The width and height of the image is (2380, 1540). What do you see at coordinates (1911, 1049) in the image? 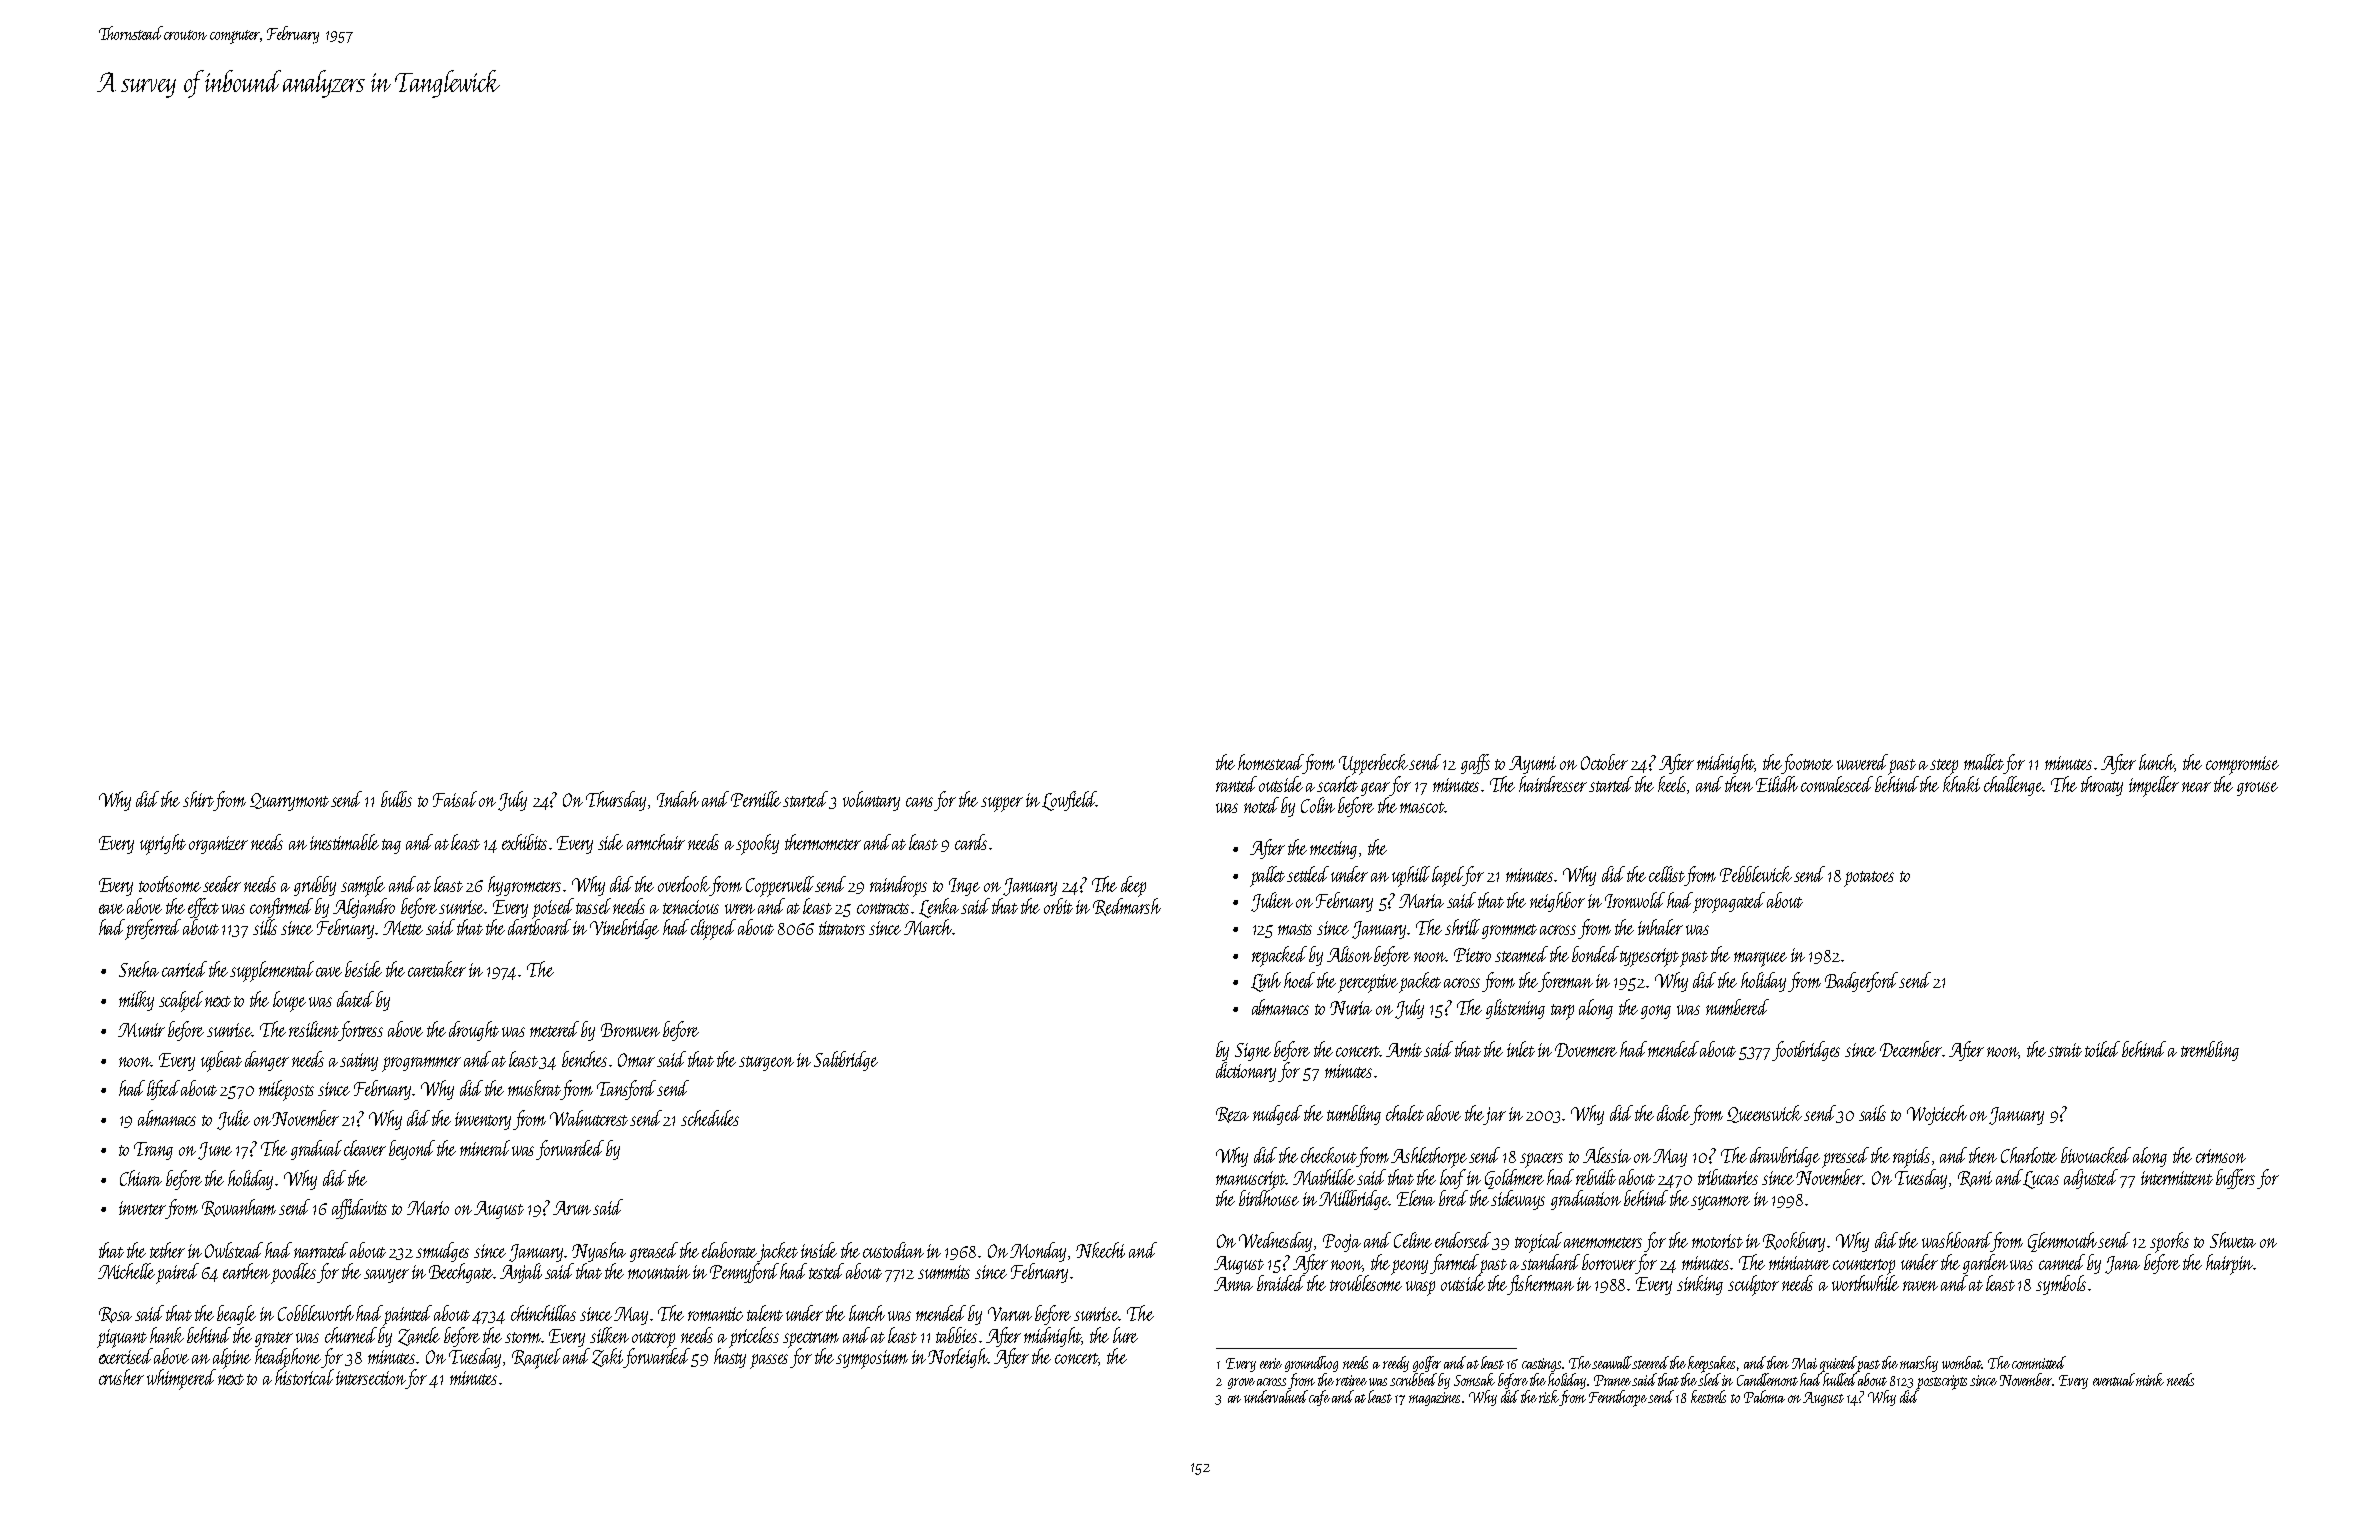
I see `December` at bounding box center [1911, 1049].
